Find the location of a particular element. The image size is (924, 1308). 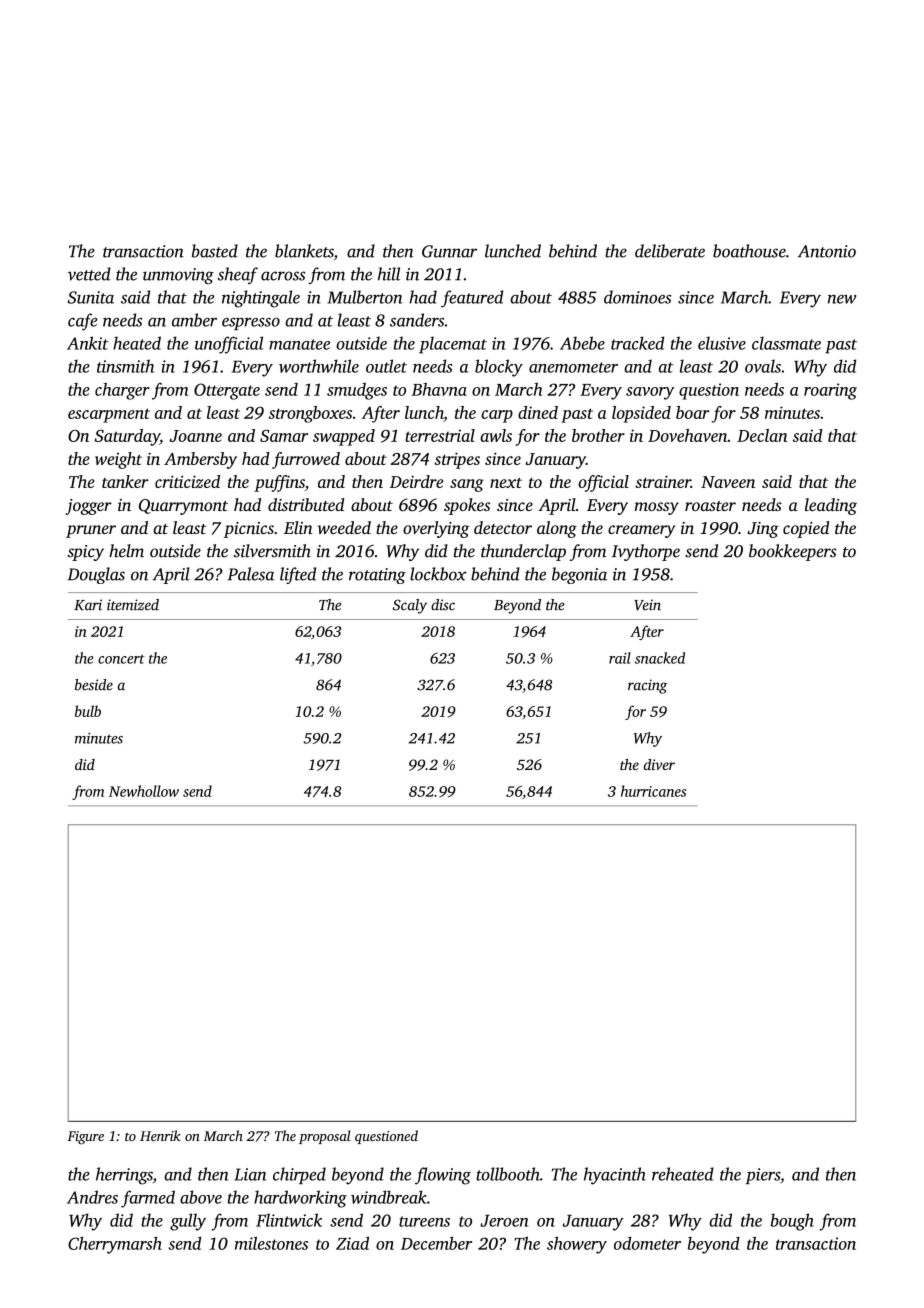

ovals is located at coordinates (763, 366).
